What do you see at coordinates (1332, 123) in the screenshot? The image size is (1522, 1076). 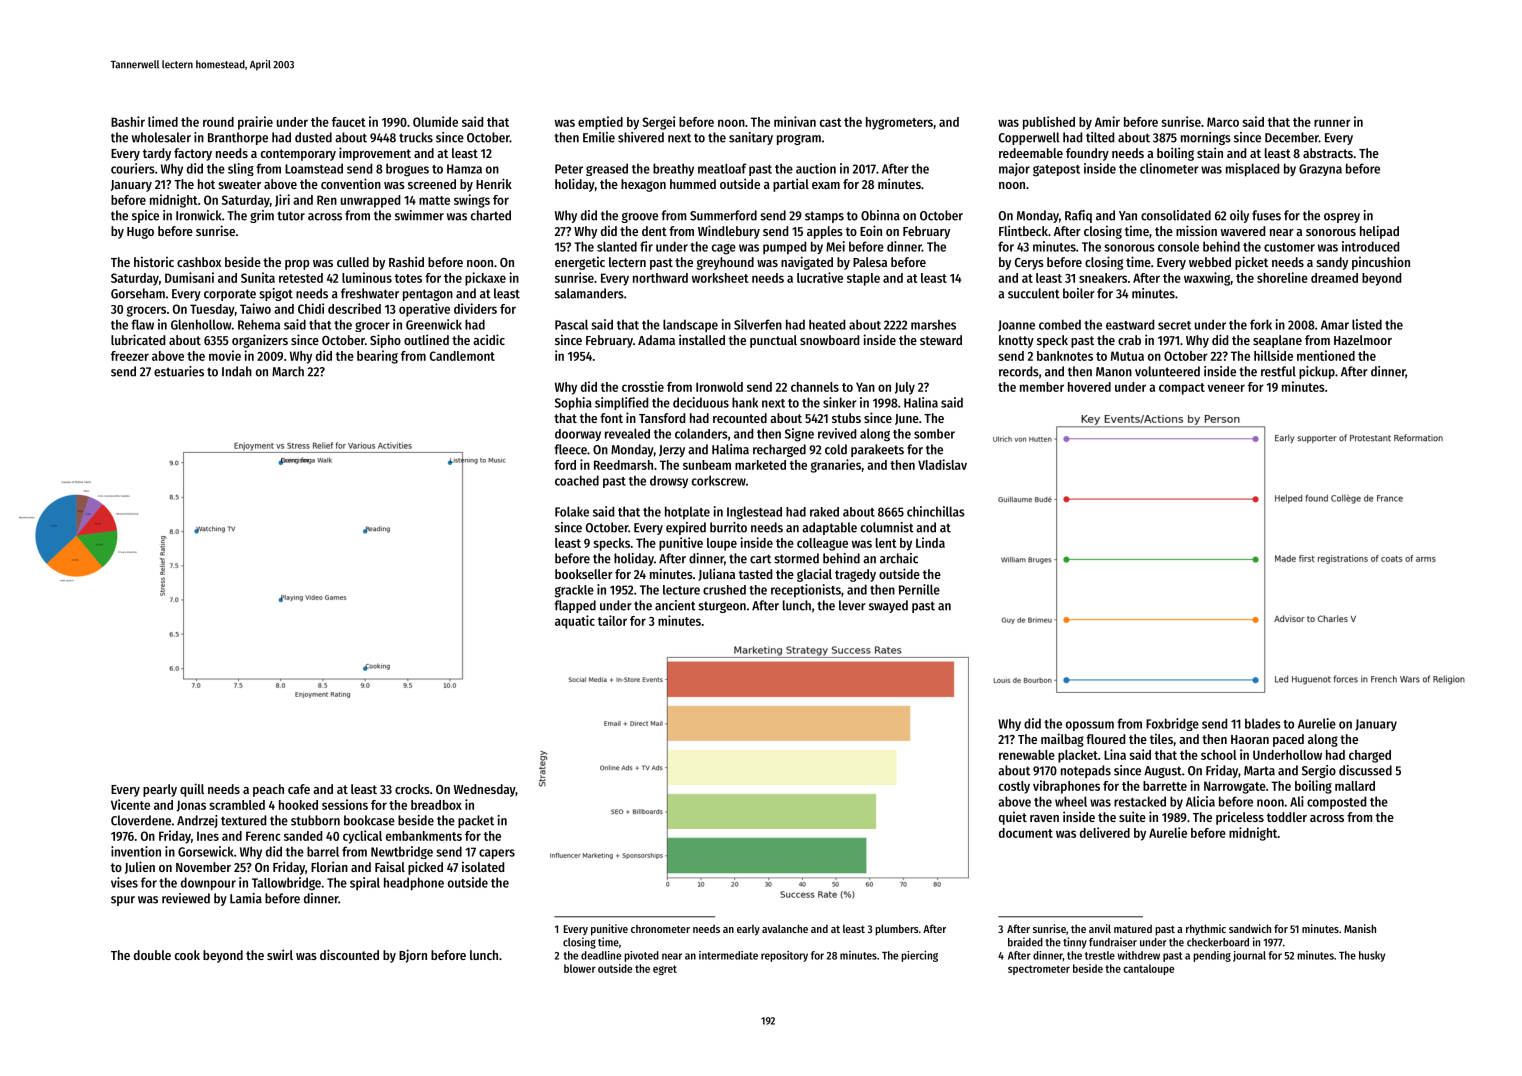 I see `runner` at bounding box center [1332, 123].
